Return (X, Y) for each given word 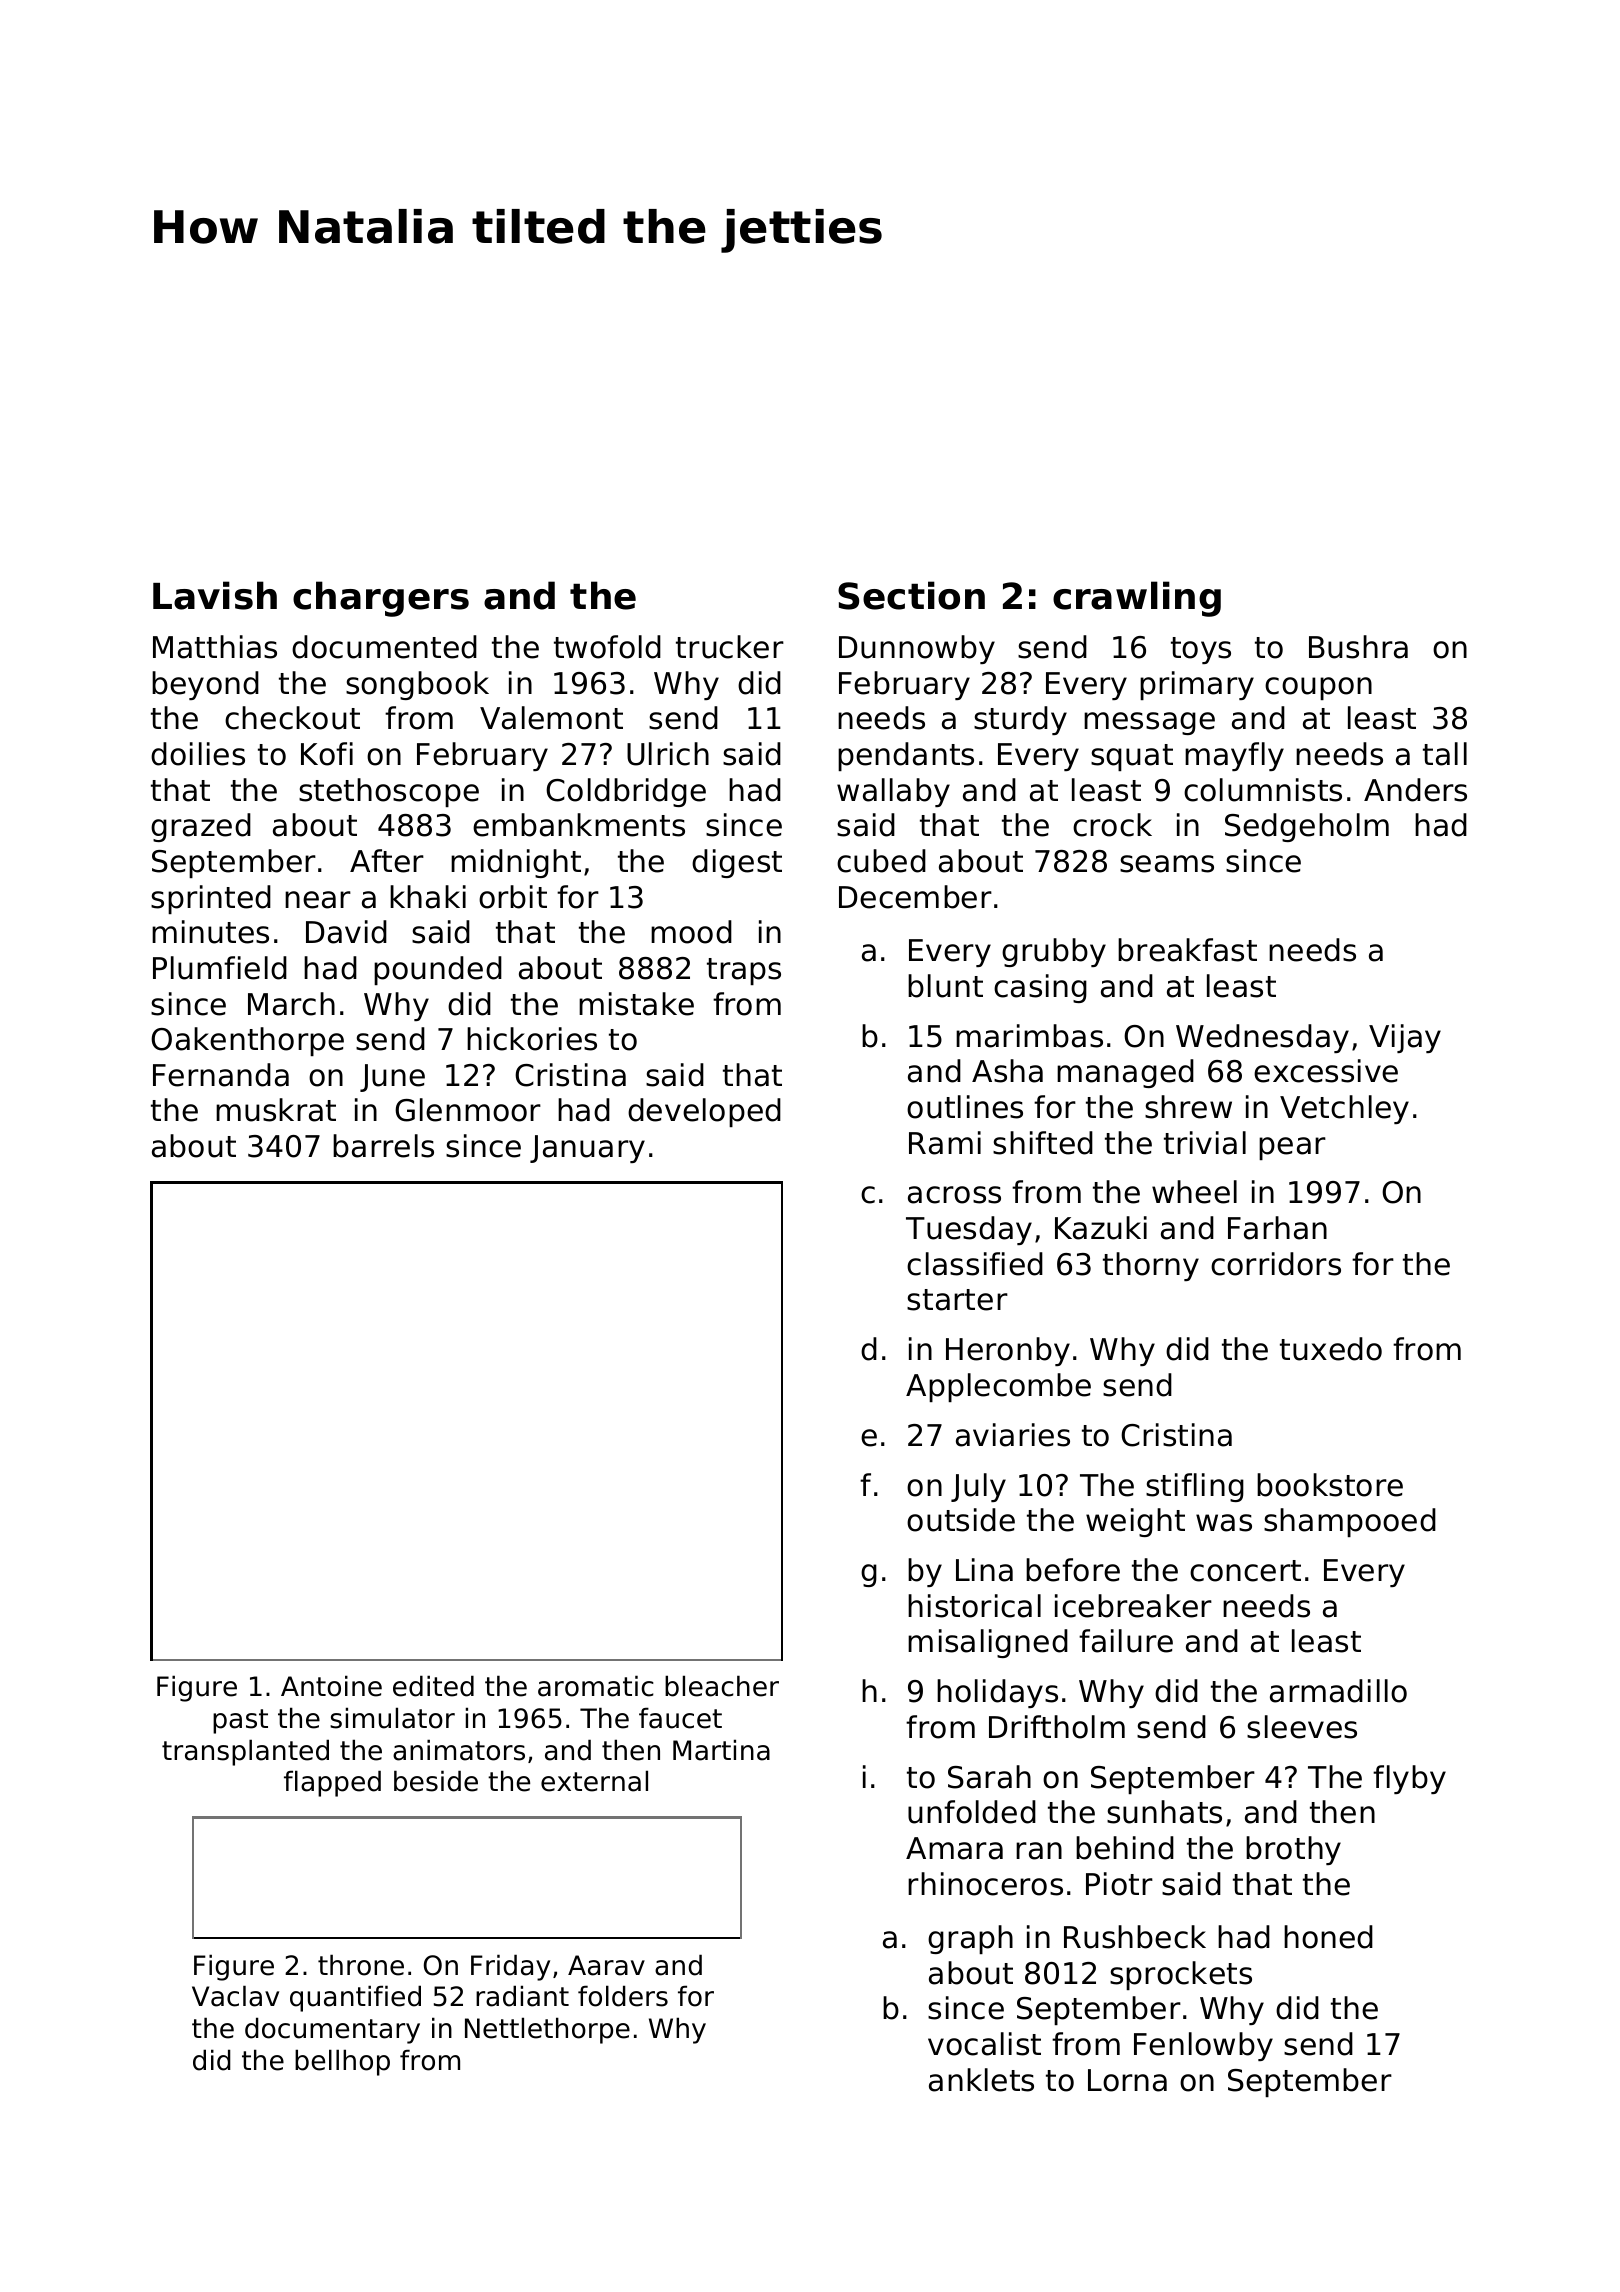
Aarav (606, 1965)
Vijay (1405, 1038)
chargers (381, 599)
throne (361, 1965)
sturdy (1020, 720)
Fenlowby (1203, 2046)
